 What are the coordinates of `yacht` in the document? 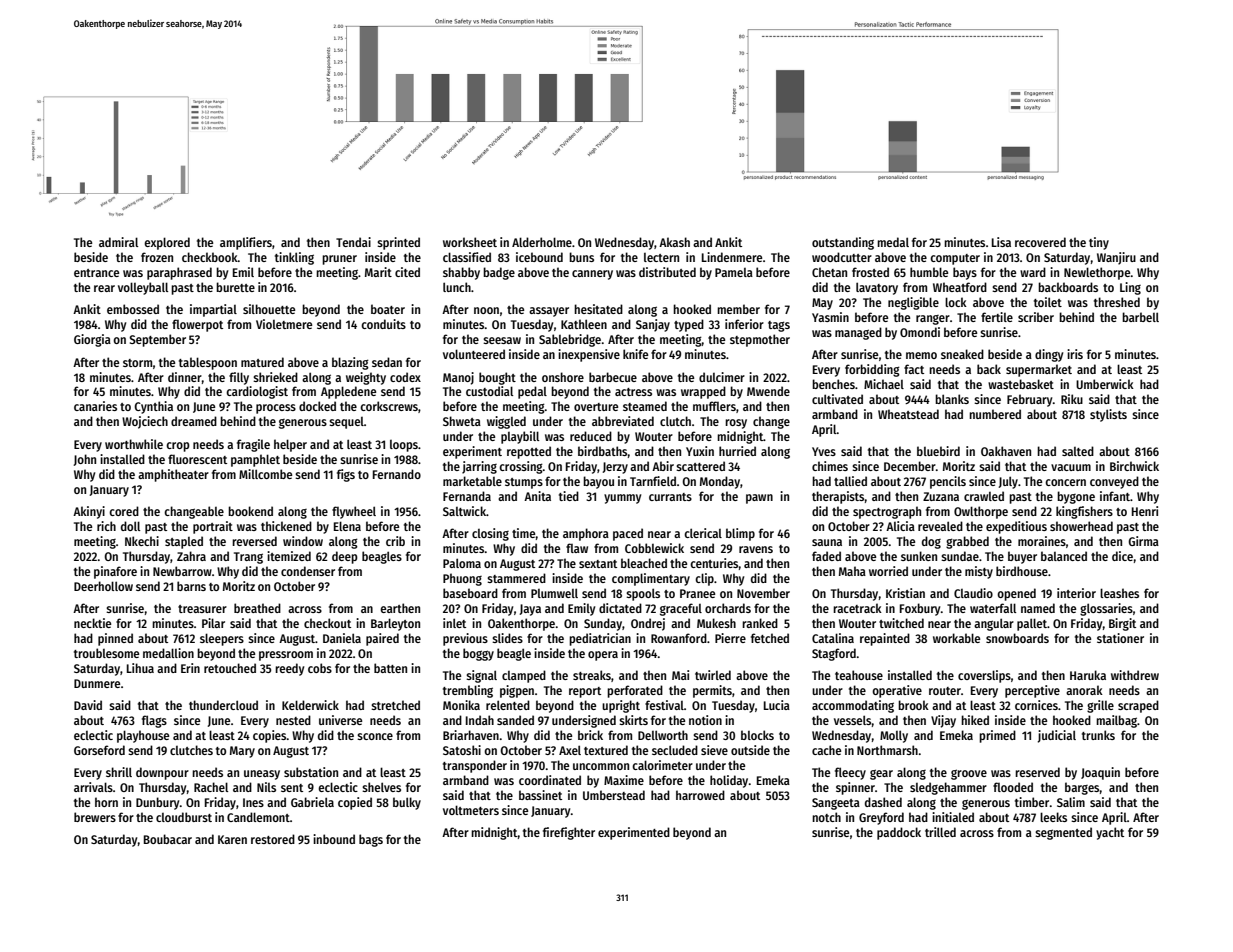 It's located at (1110, 833).
